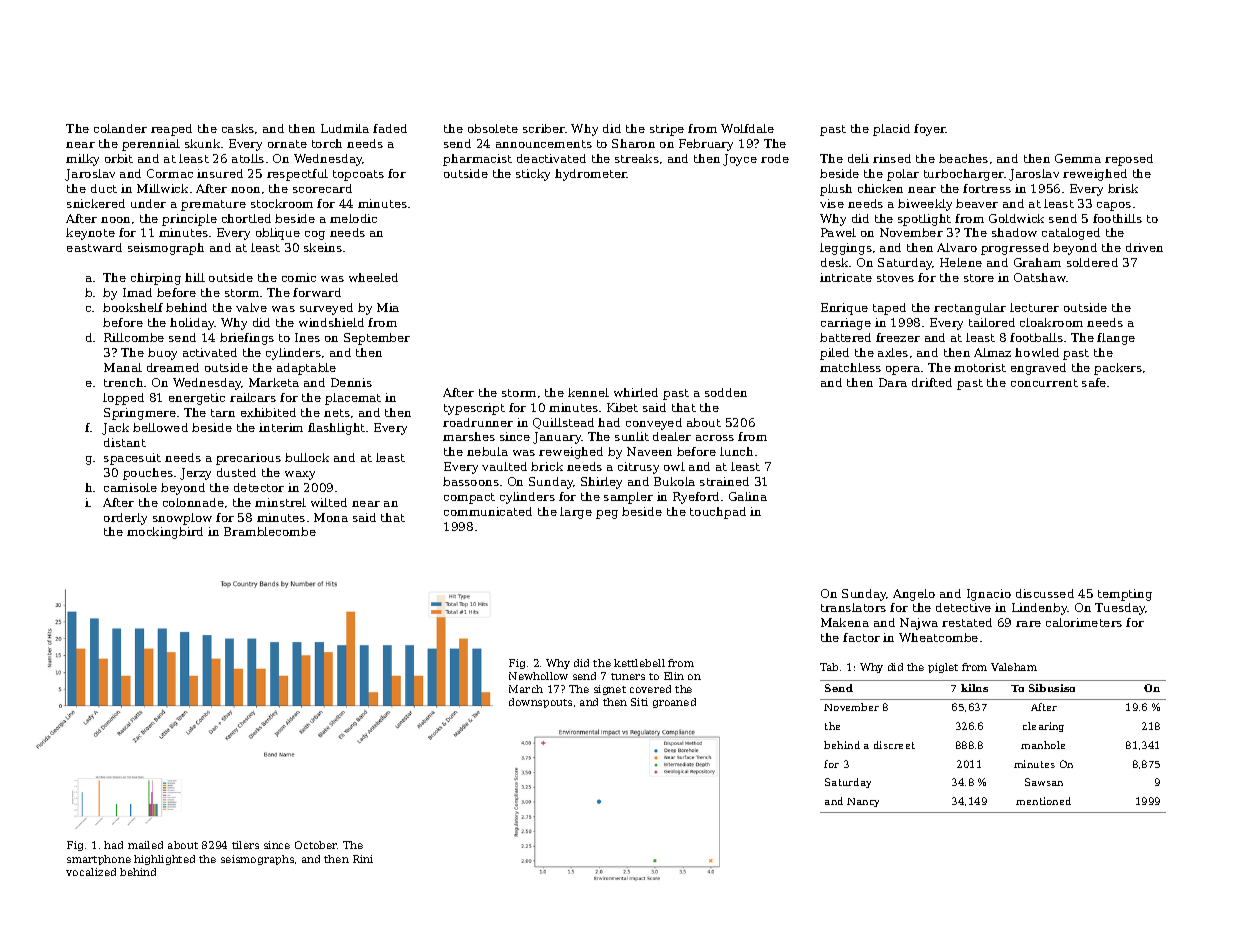 This image has height=952, width=1233. Describe the element at coordinates (165, 533) in the image. I see `mockingbird` at that location.
